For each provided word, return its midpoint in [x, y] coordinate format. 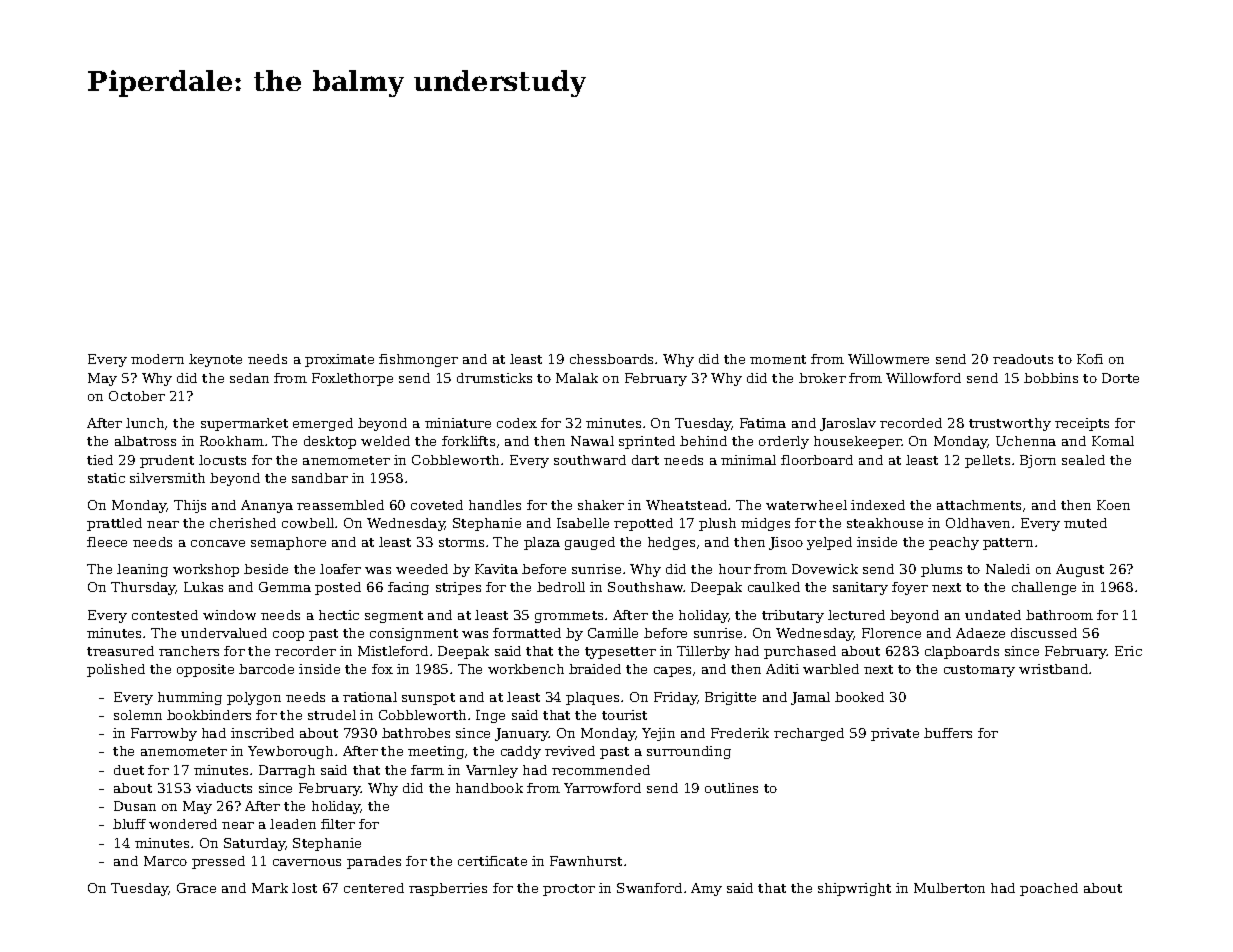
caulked [774, 587]
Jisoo [786, 543]
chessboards [611, 359]
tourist [624, 715]
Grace [196, 888]
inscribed [262, 733]
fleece [107, 542]
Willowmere [888, 359]
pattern [1008, 544]
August [1080, 570]
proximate [339, 360]
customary [979, 671]
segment [394, 617]
